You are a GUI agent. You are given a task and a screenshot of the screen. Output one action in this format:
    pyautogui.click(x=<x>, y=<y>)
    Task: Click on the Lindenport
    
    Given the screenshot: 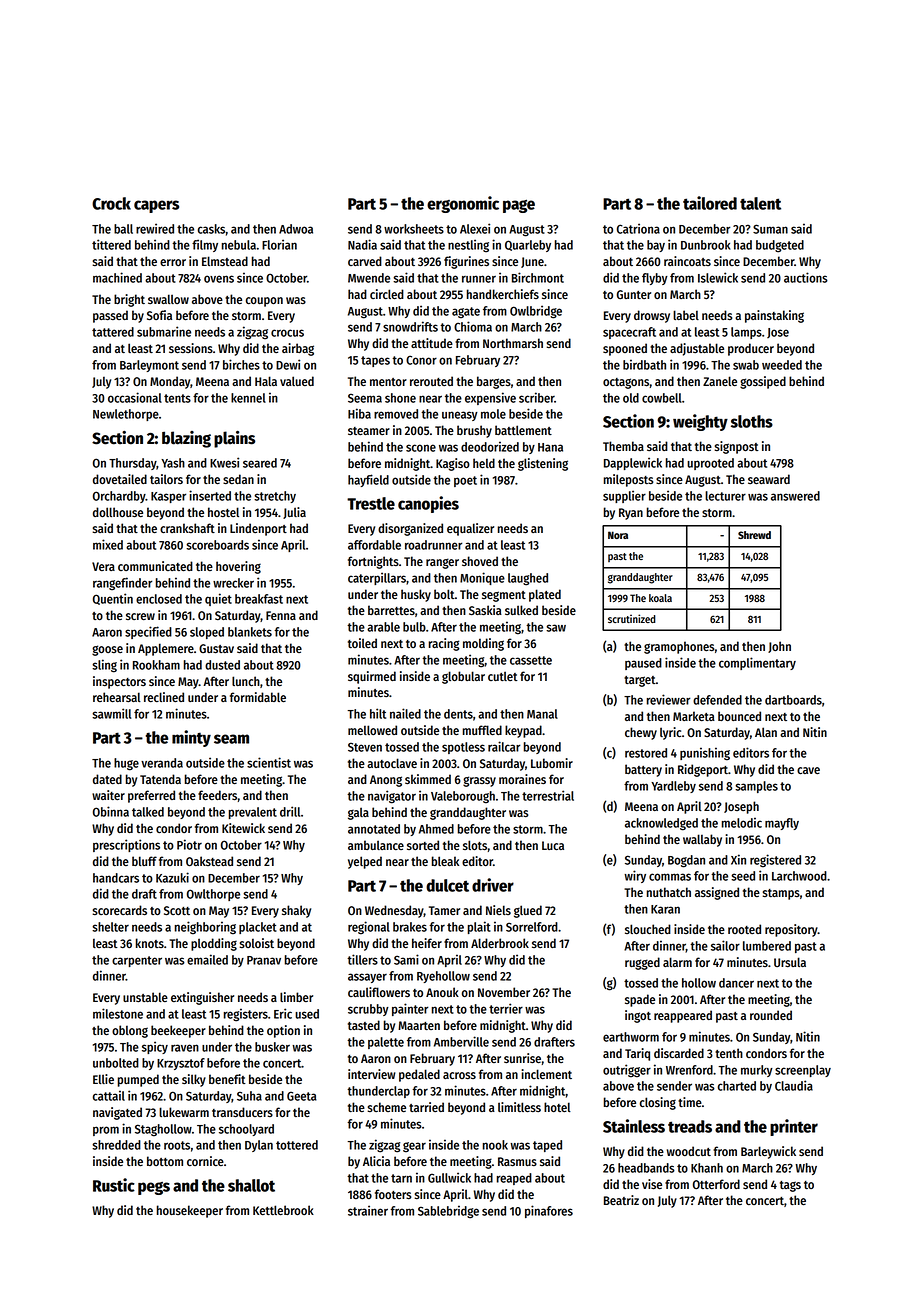 What is the action you would take?
    pyautogui.click(x=258, y=529)
